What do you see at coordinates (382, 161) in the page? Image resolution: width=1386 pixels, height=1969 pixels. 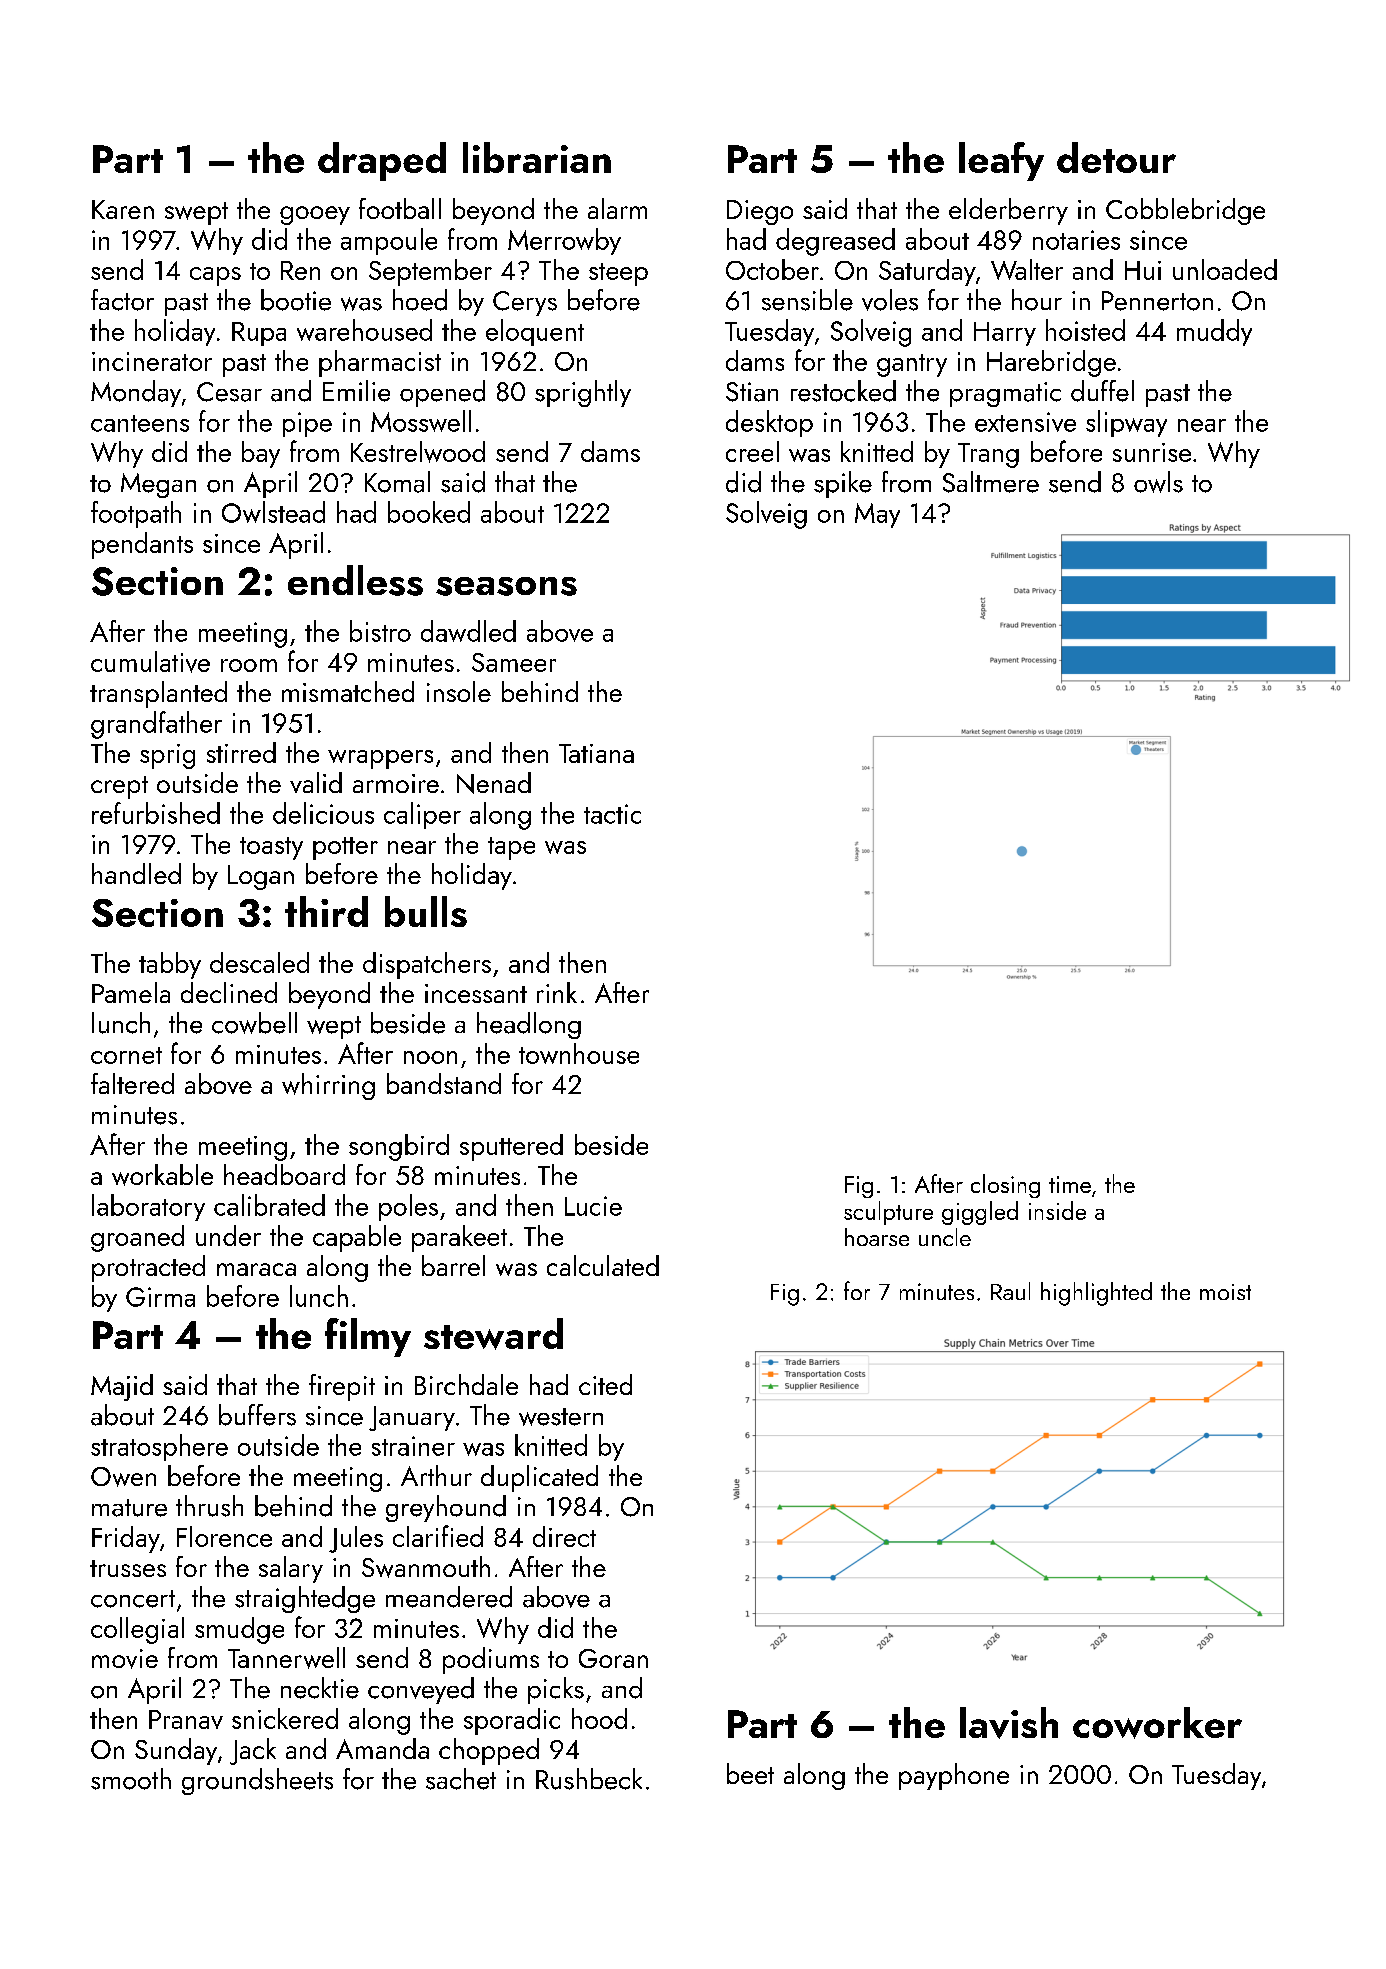 I see `draped` at bounding box center [382, 161].
